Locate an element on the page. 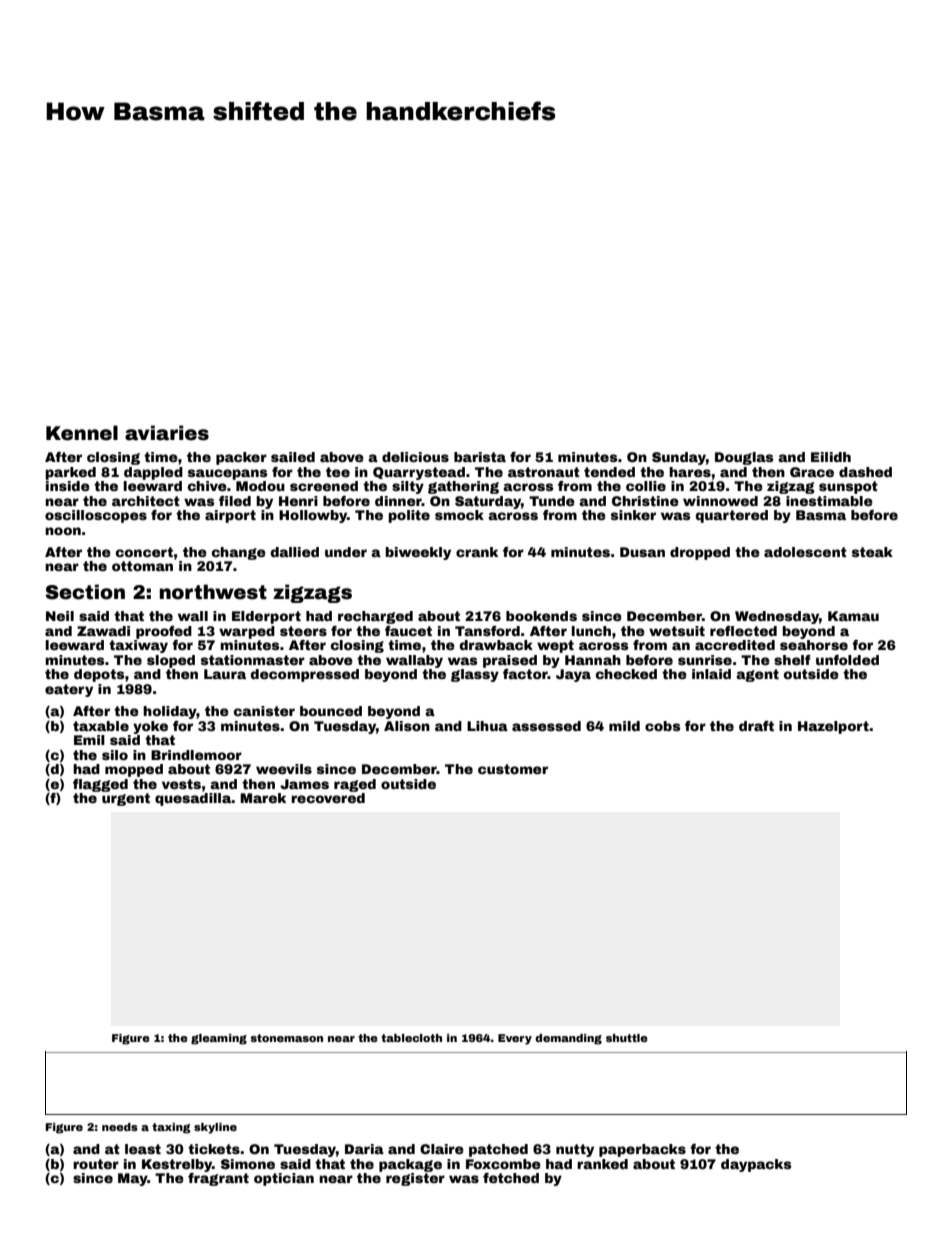  Quarrystead is located at coordinates (419, 473).
